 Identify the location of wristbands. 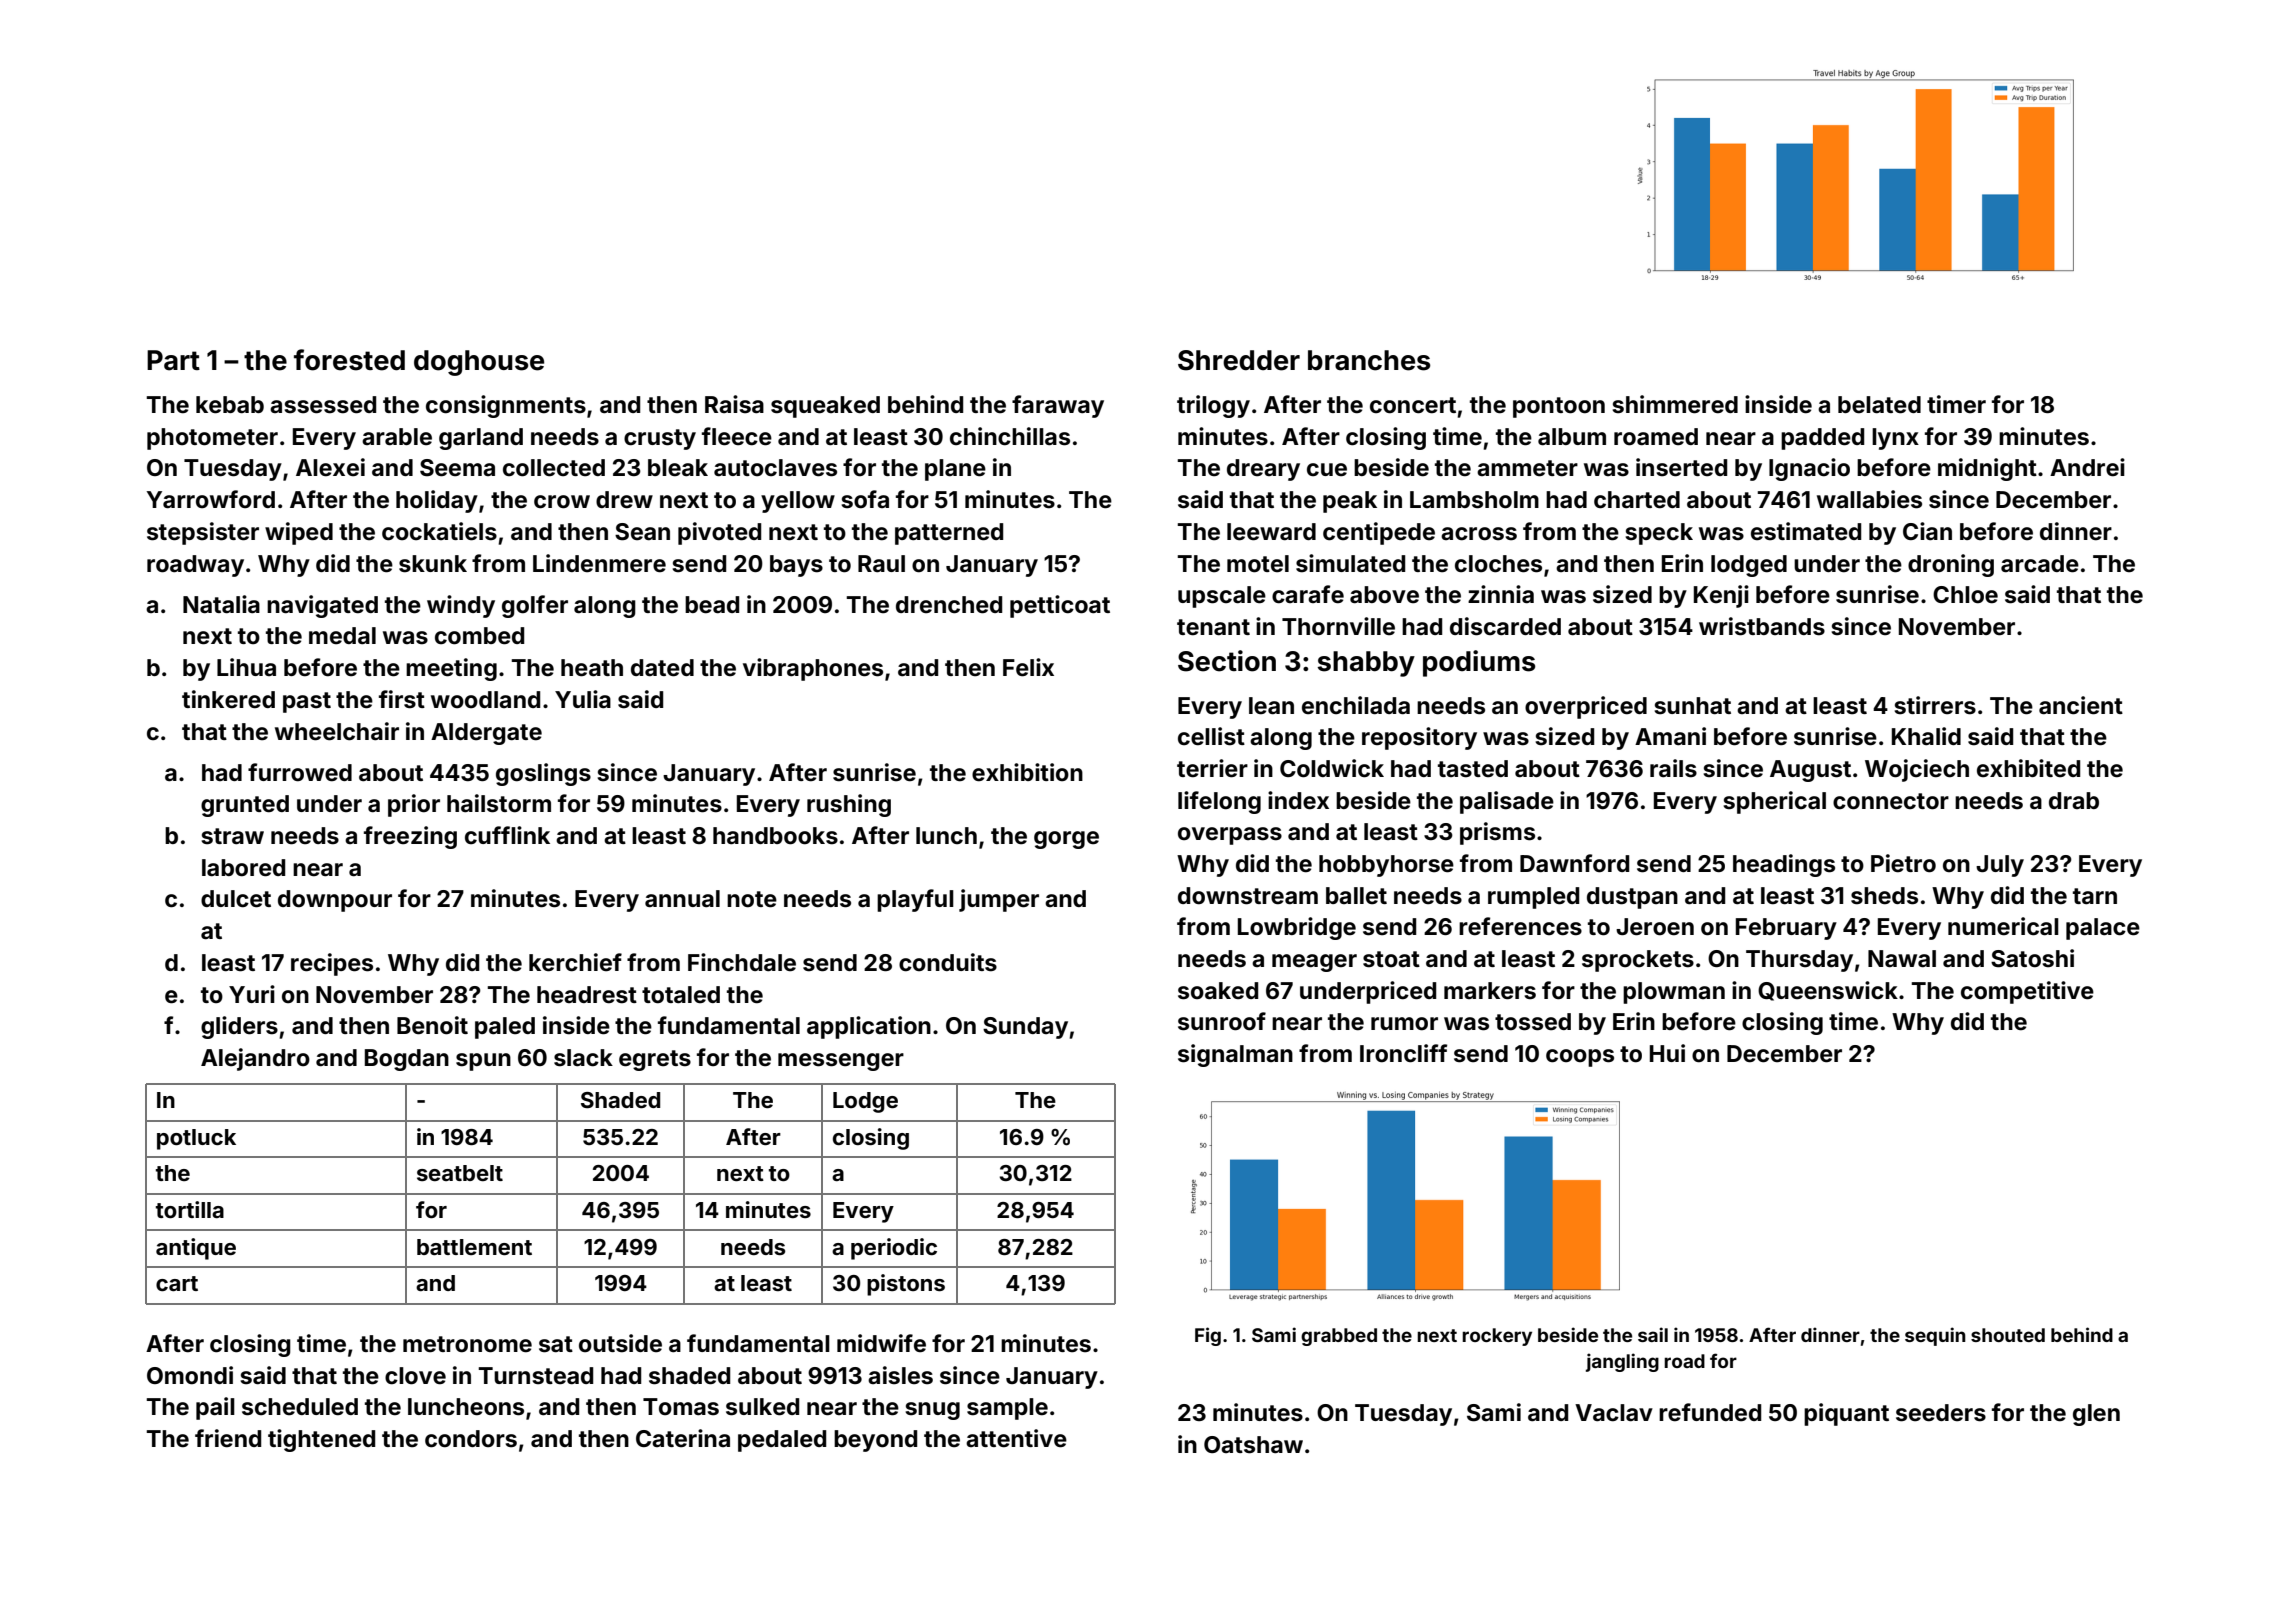
(1762, 626).
